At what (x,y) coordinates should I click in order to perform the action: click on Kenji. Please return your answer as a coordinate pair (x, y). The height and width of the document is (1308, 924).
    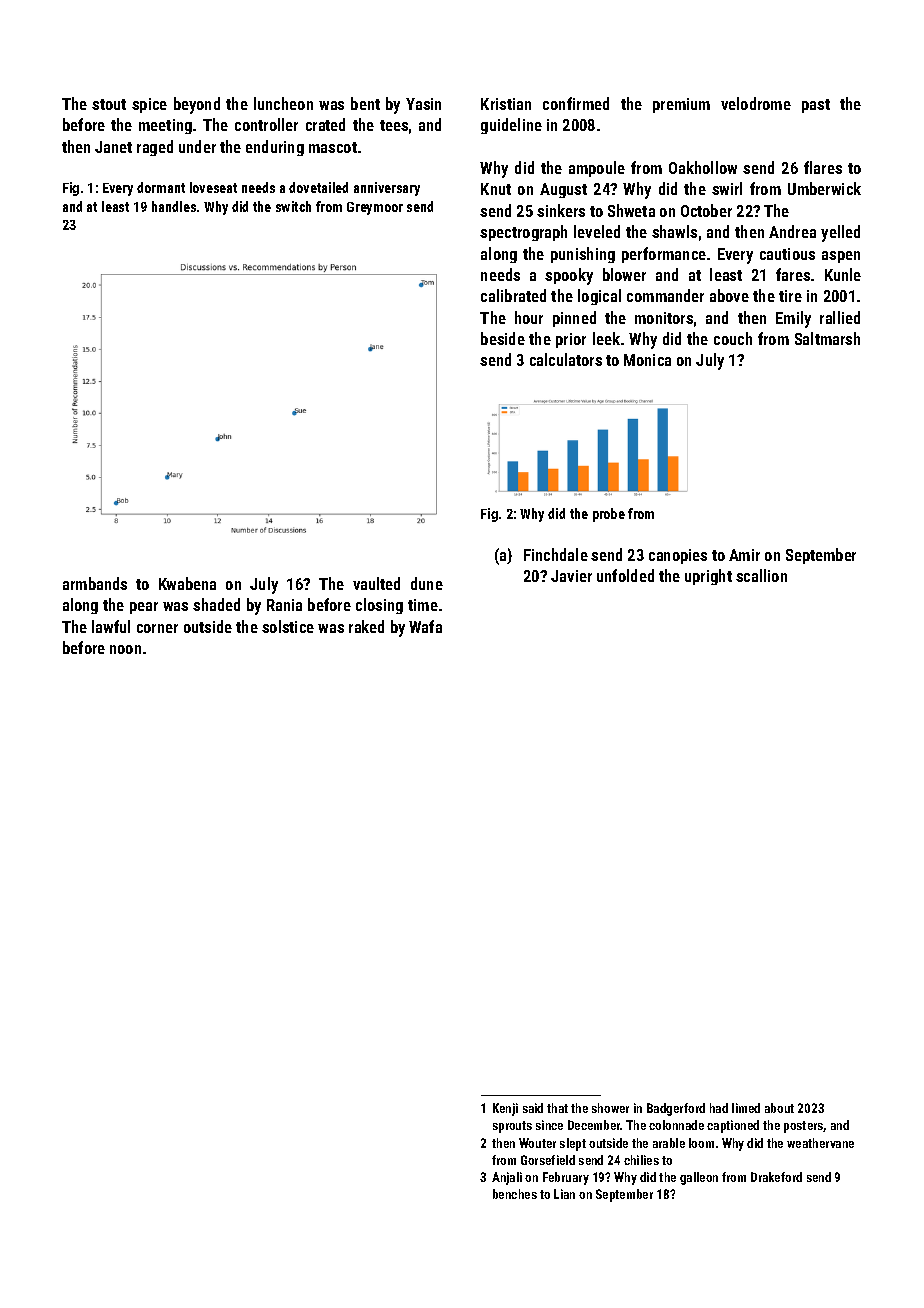
    Looking at the image, I should click on (505, 1109).
